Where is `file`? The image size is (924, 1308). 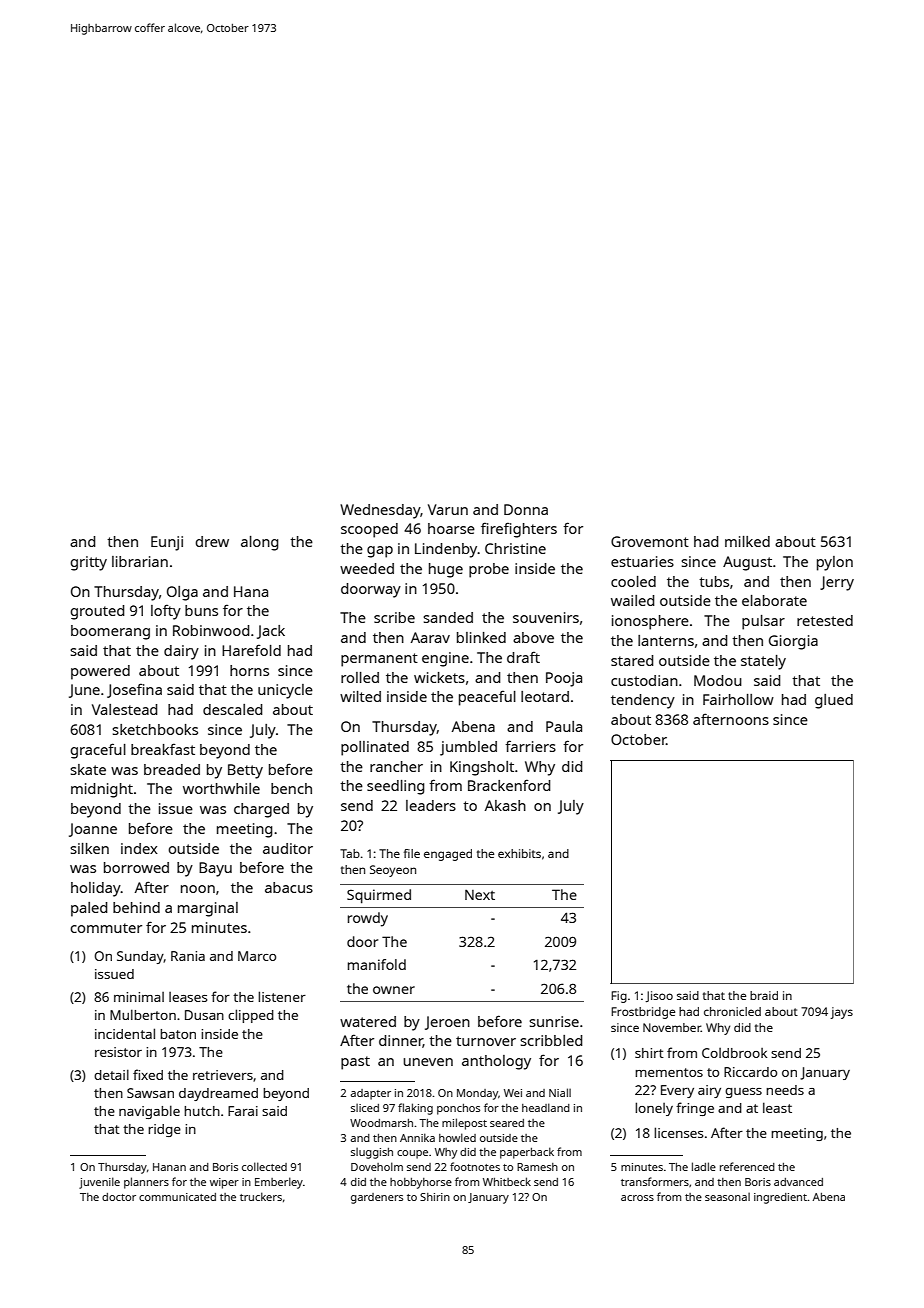 file is located at coordinates (412, 853).
